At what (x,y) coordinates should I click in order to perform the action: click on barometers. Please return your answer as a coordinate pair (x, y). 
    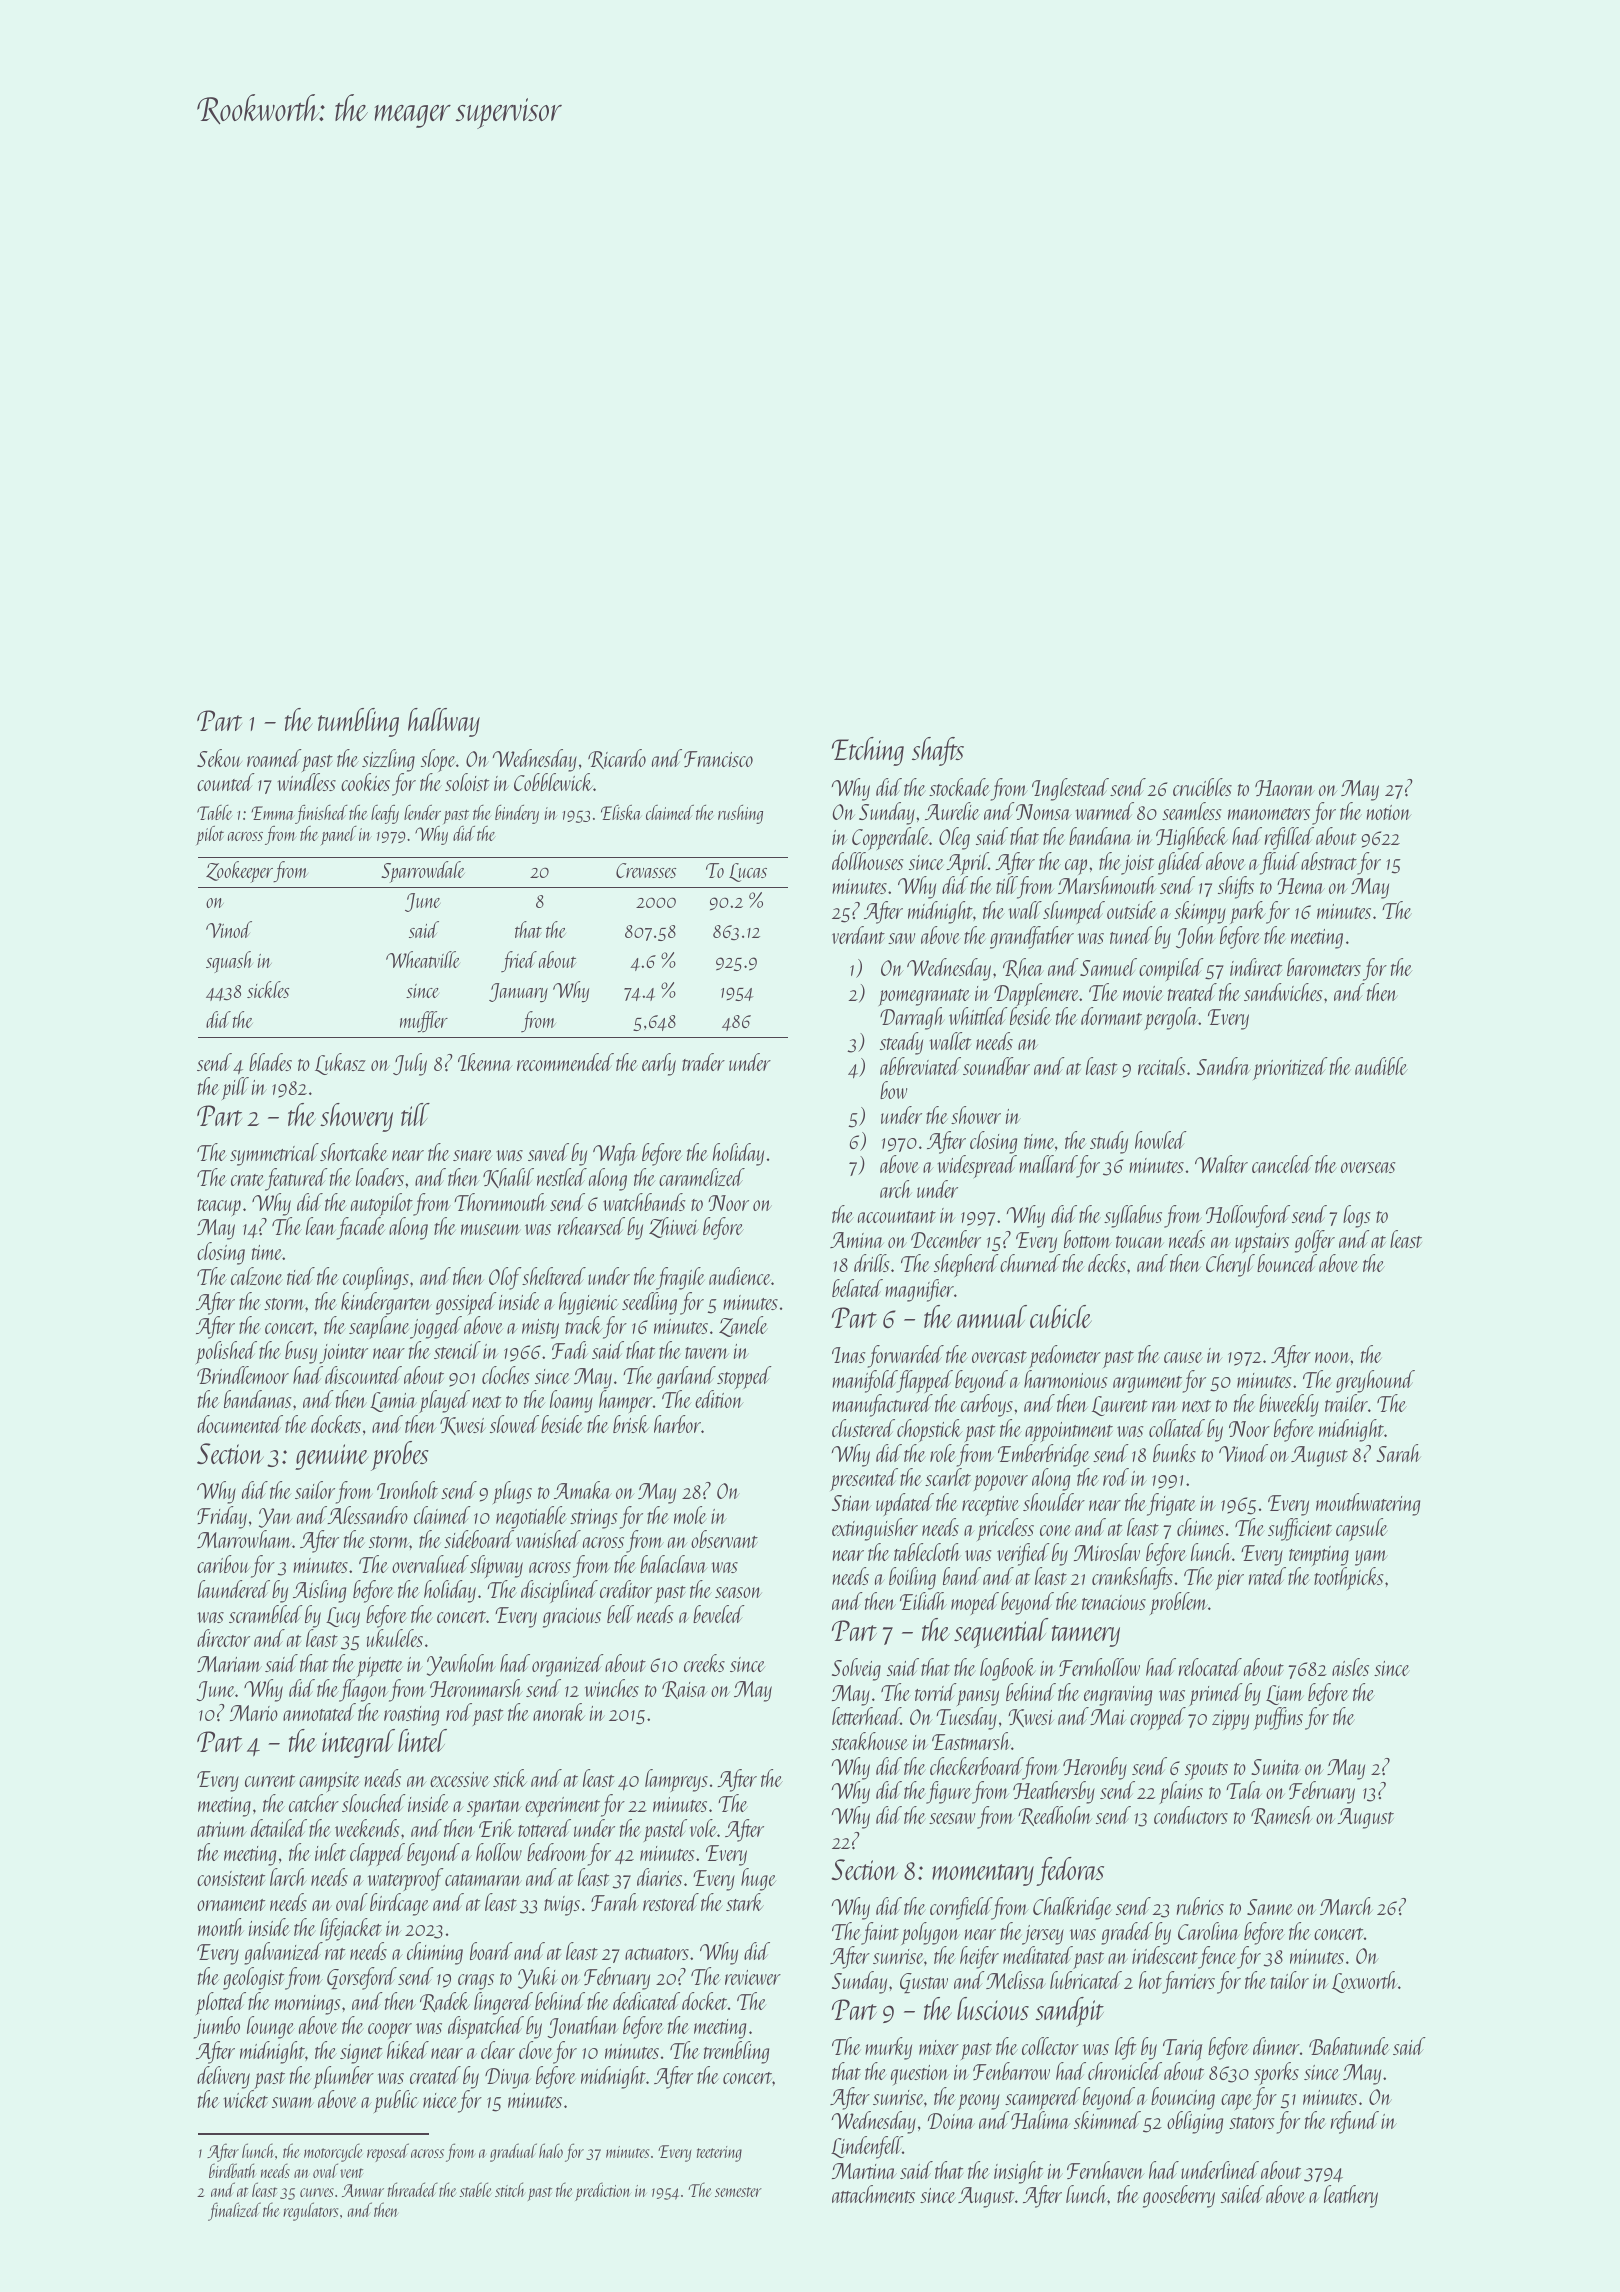
    Looking at the image, I should click on (1324, 967).
